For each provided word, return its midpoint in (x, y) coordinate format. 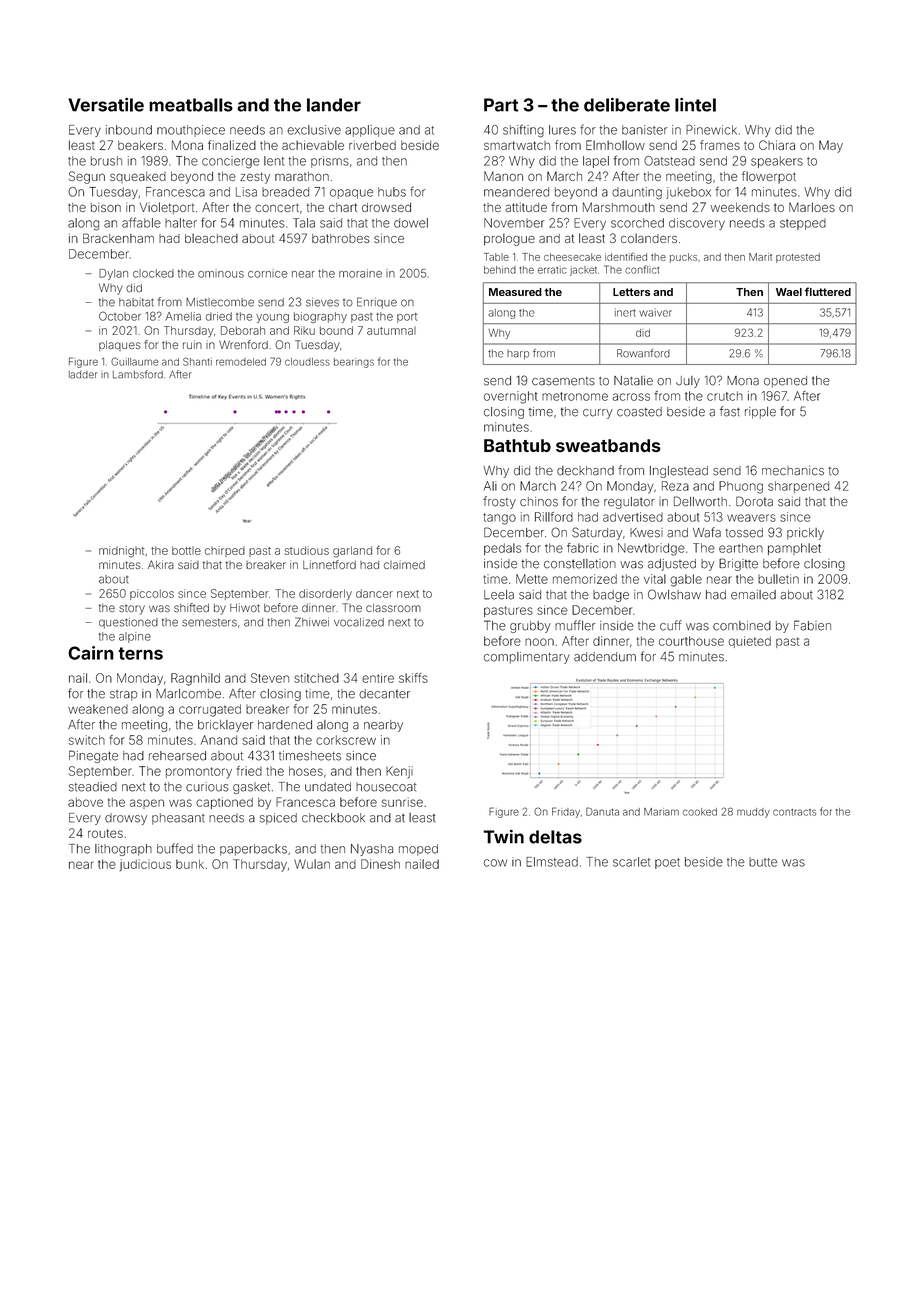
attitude (526, 207)
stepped (803, 224)
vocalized (359, 622)
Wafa (707, 532)
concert (277, 207)
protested (798, 258)
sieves (322, 302)
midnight (121, 552)
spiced (278, 819)
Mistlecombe (220, 302)
